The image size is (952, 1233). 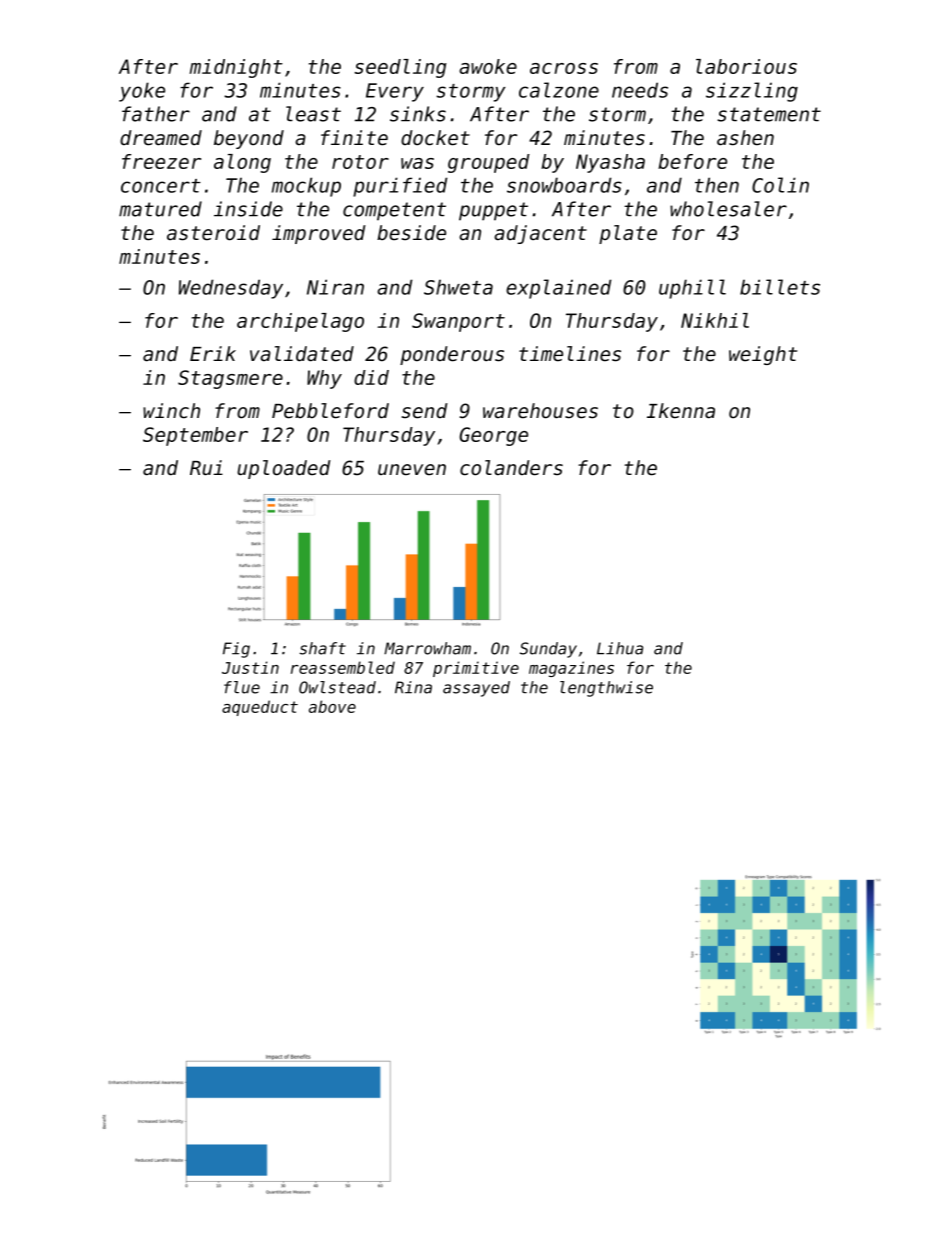 What do you see at coordinates (558, 289) in the screenshot?
I see `explained` at bounding box center [558, 289].
